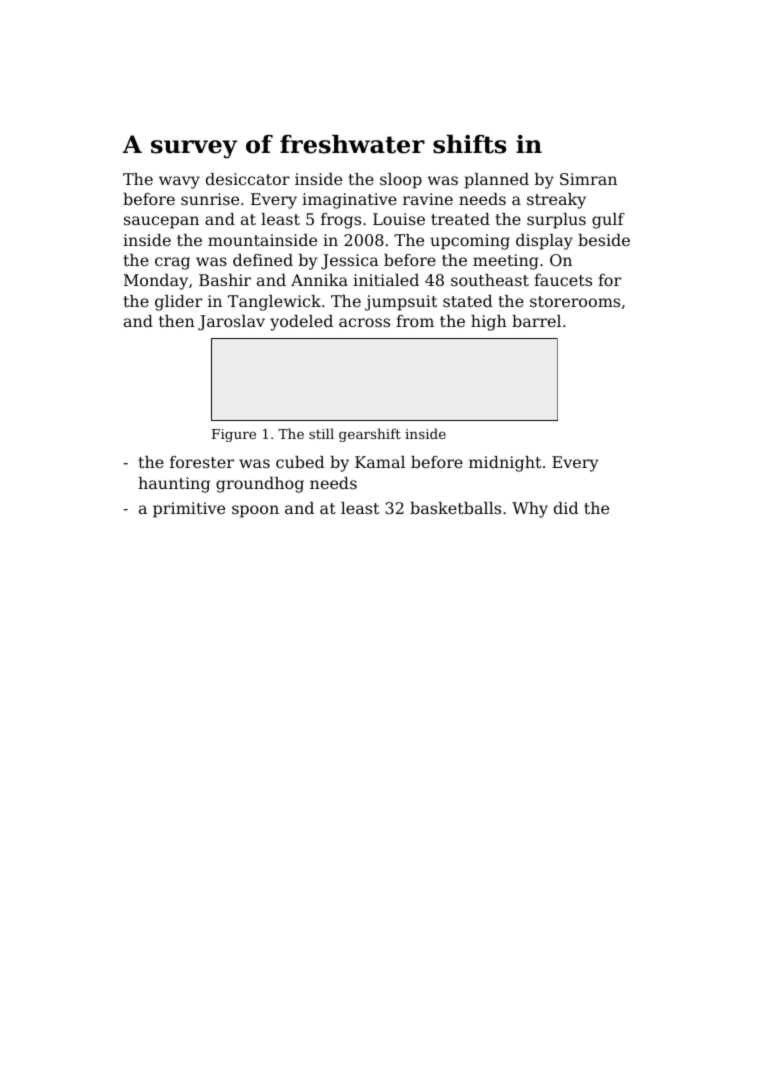  Describe the element at coordinates (556, 221) in the screenshot. I see `surplus` at that location.
